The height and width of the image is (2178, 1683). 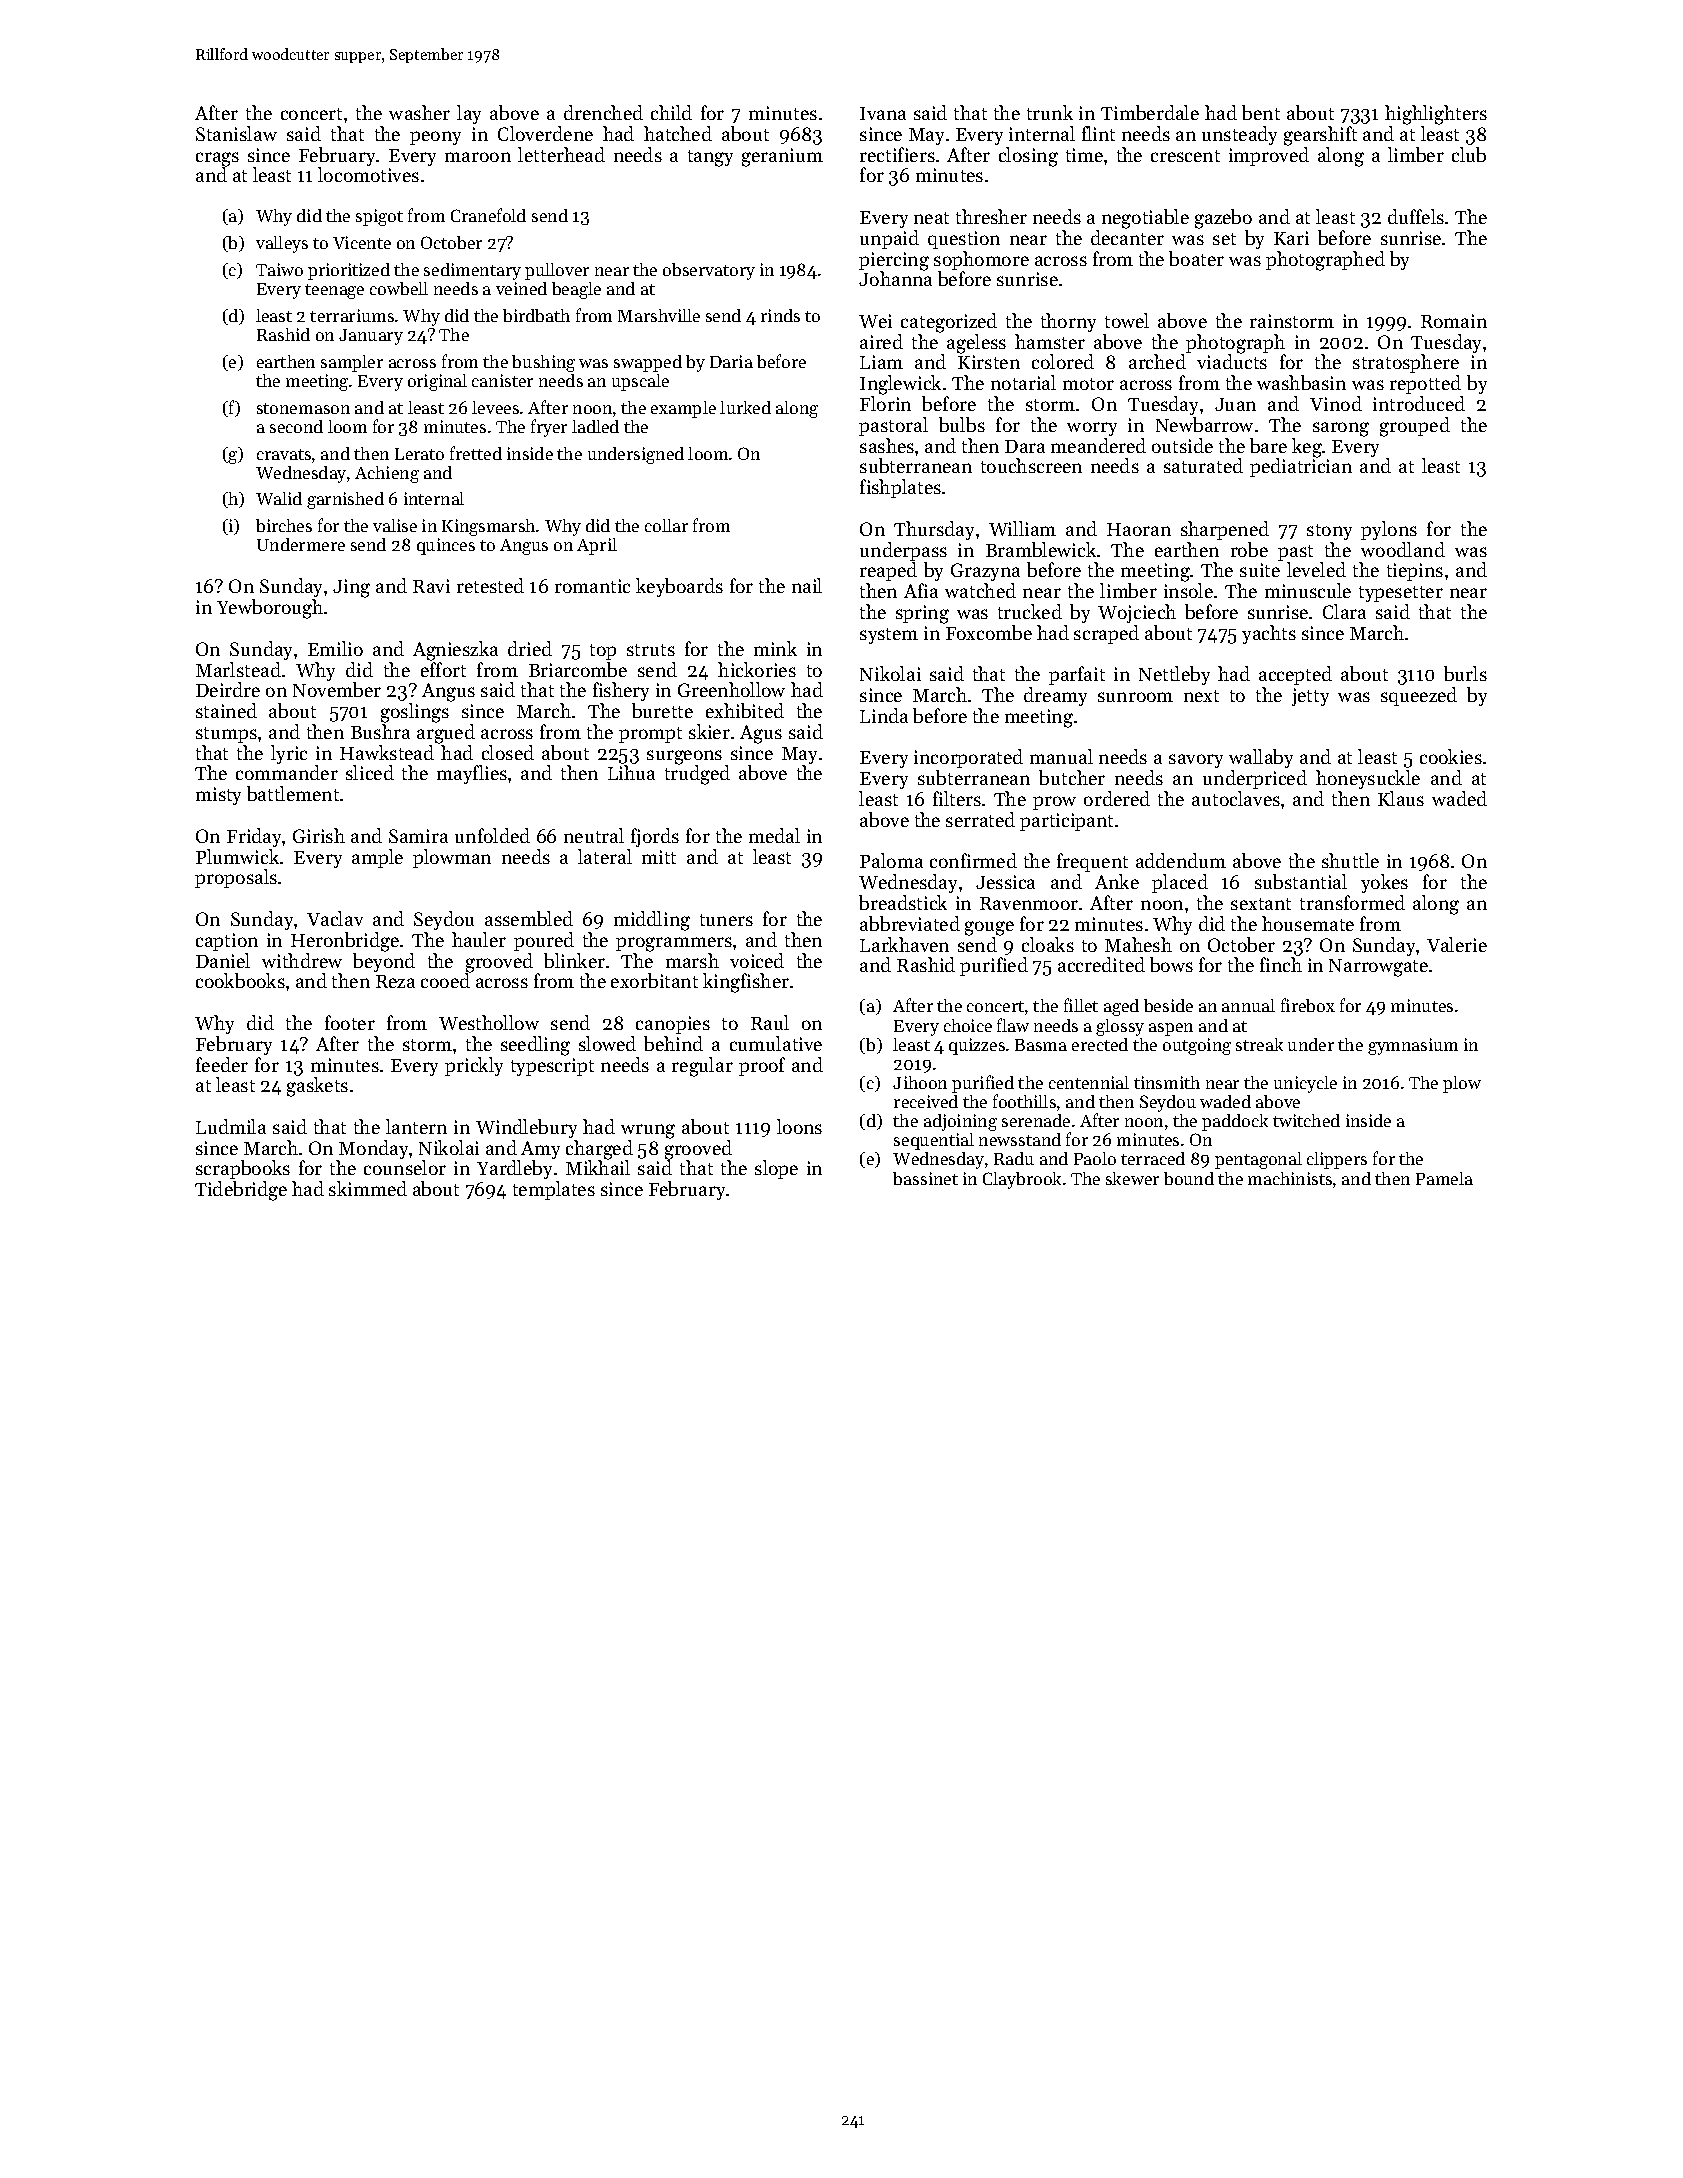 What do you see at coordinates (241, 1191) in the image?
I see `Tidebridge` at bounding box center [241, 1191].
